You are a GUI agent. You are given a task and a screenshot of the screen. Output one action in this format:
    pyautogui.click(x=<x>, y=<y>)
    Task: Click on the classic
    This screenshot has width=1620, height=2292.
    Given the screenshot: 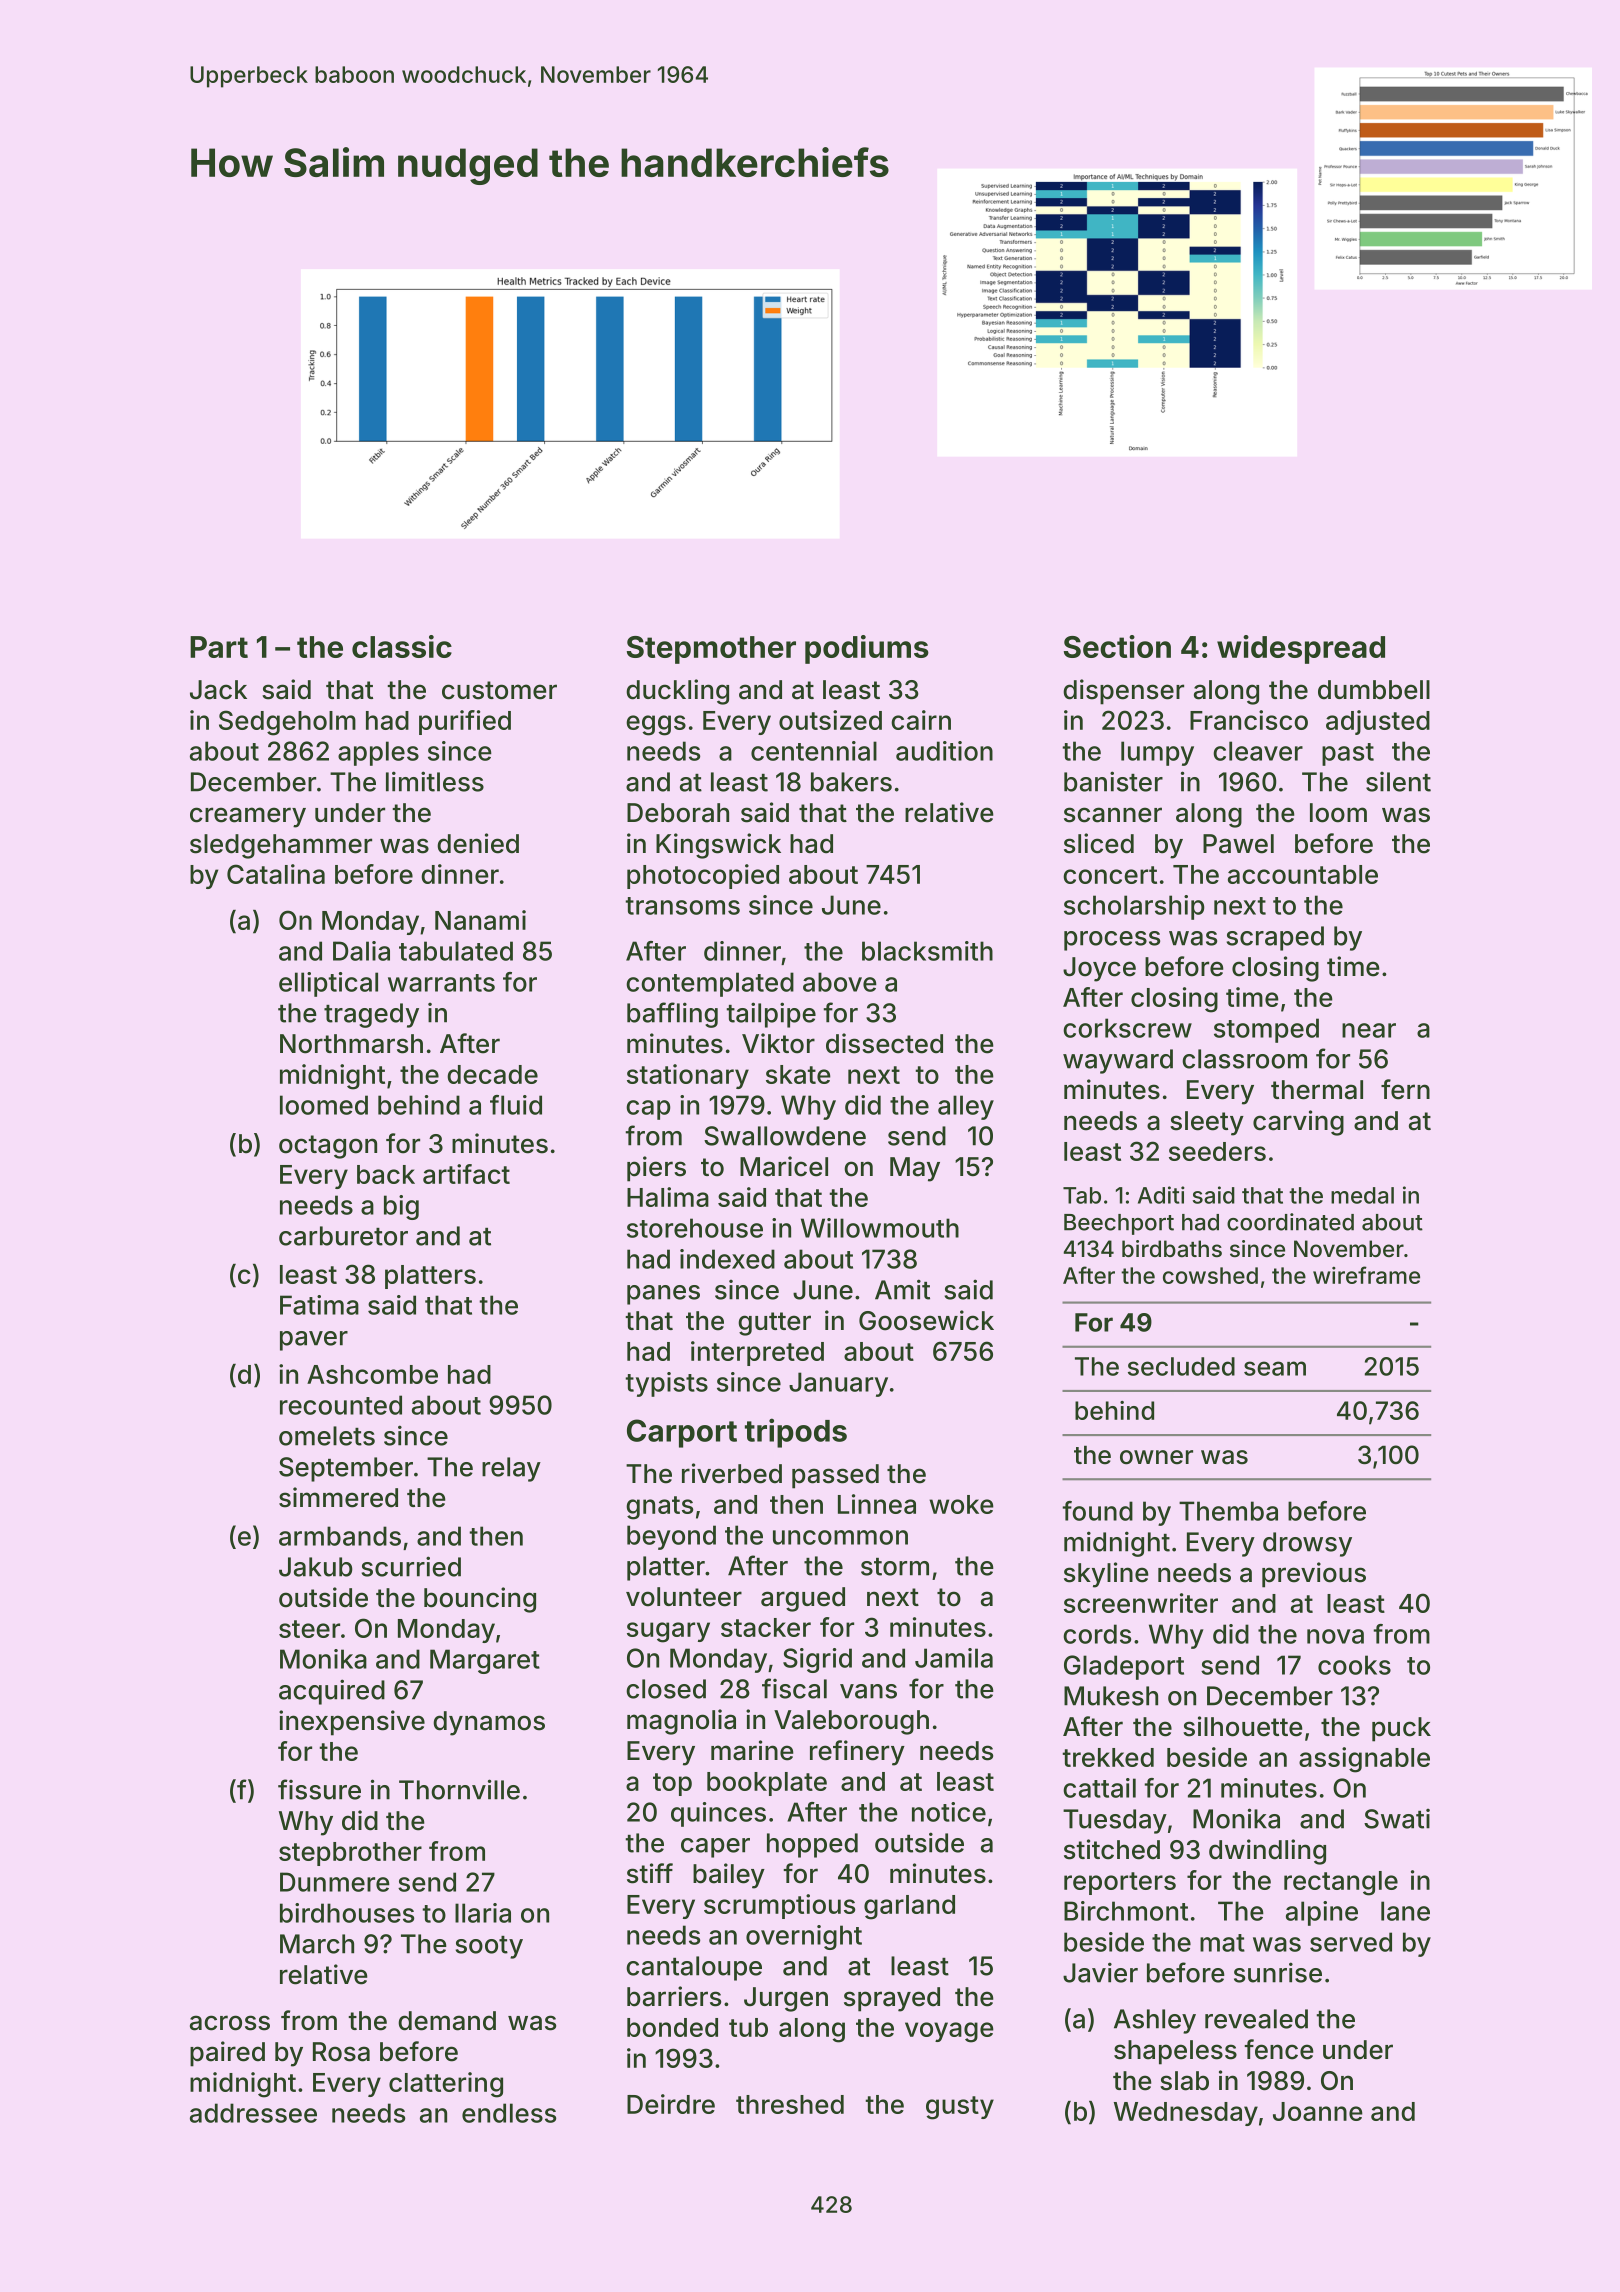 What is the action you would take?
    pyautogui.click(x=402, y=646)
